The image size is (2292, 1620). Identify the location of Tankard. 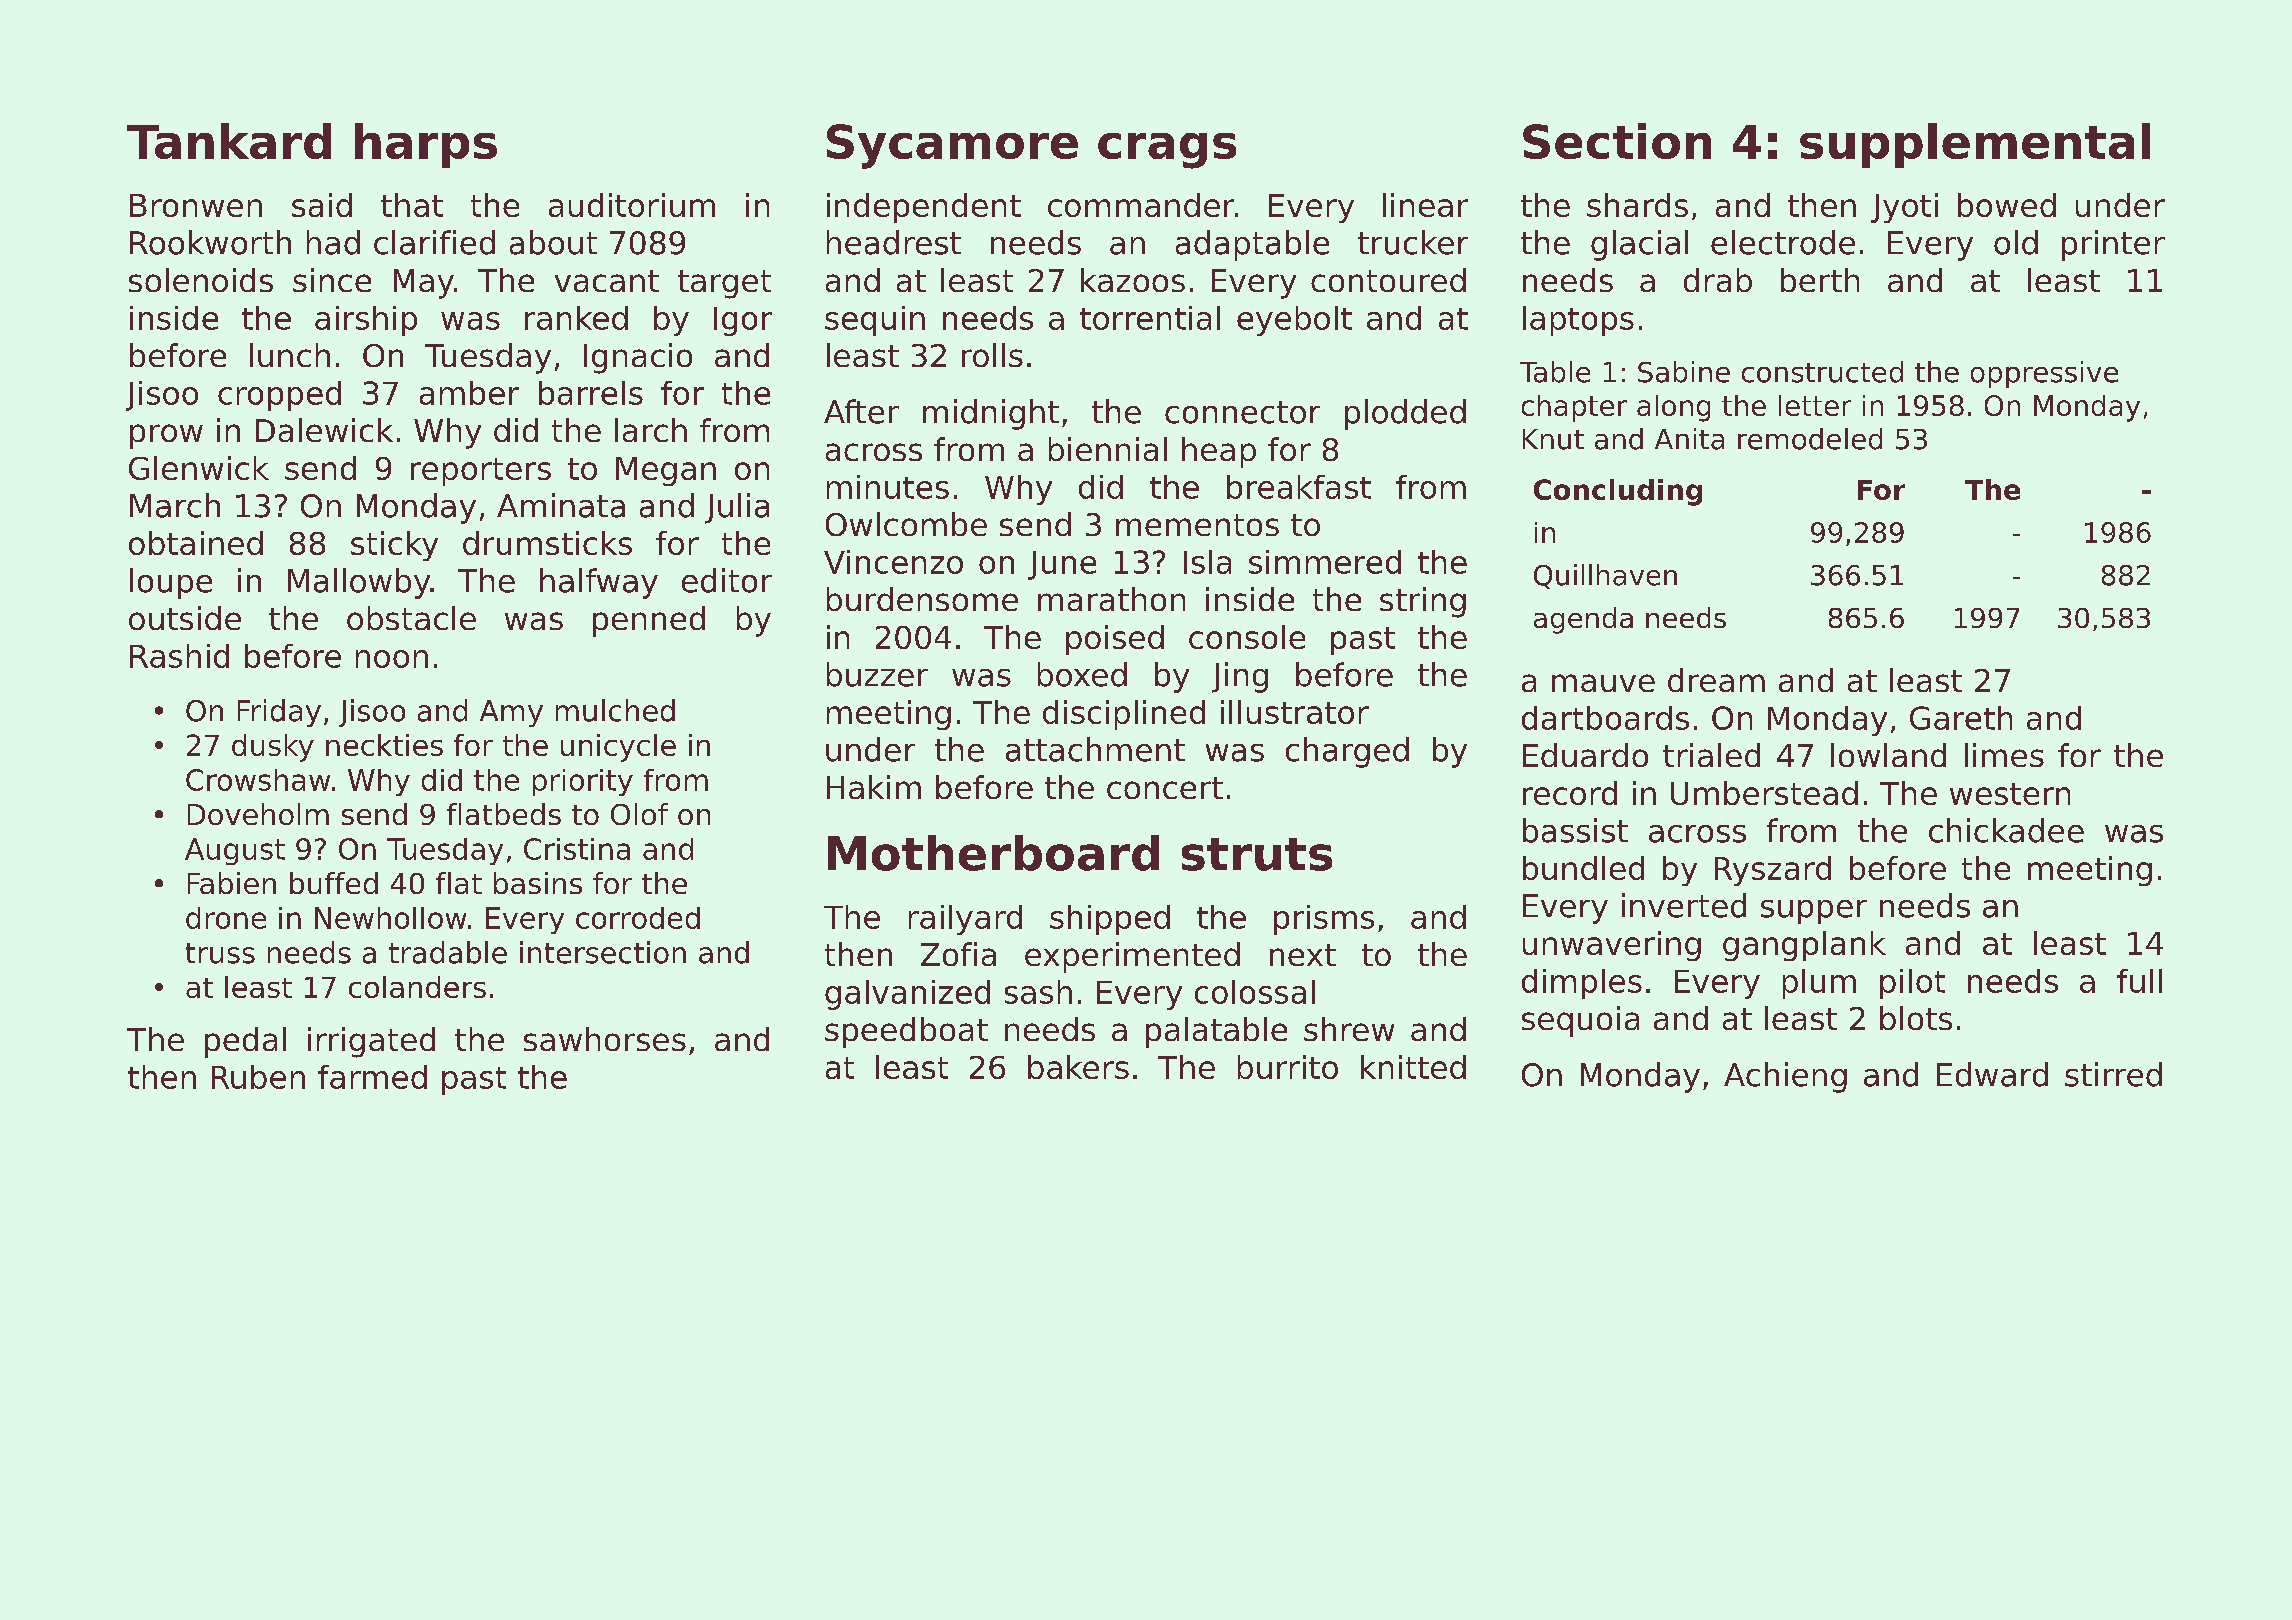
(229, 141).
